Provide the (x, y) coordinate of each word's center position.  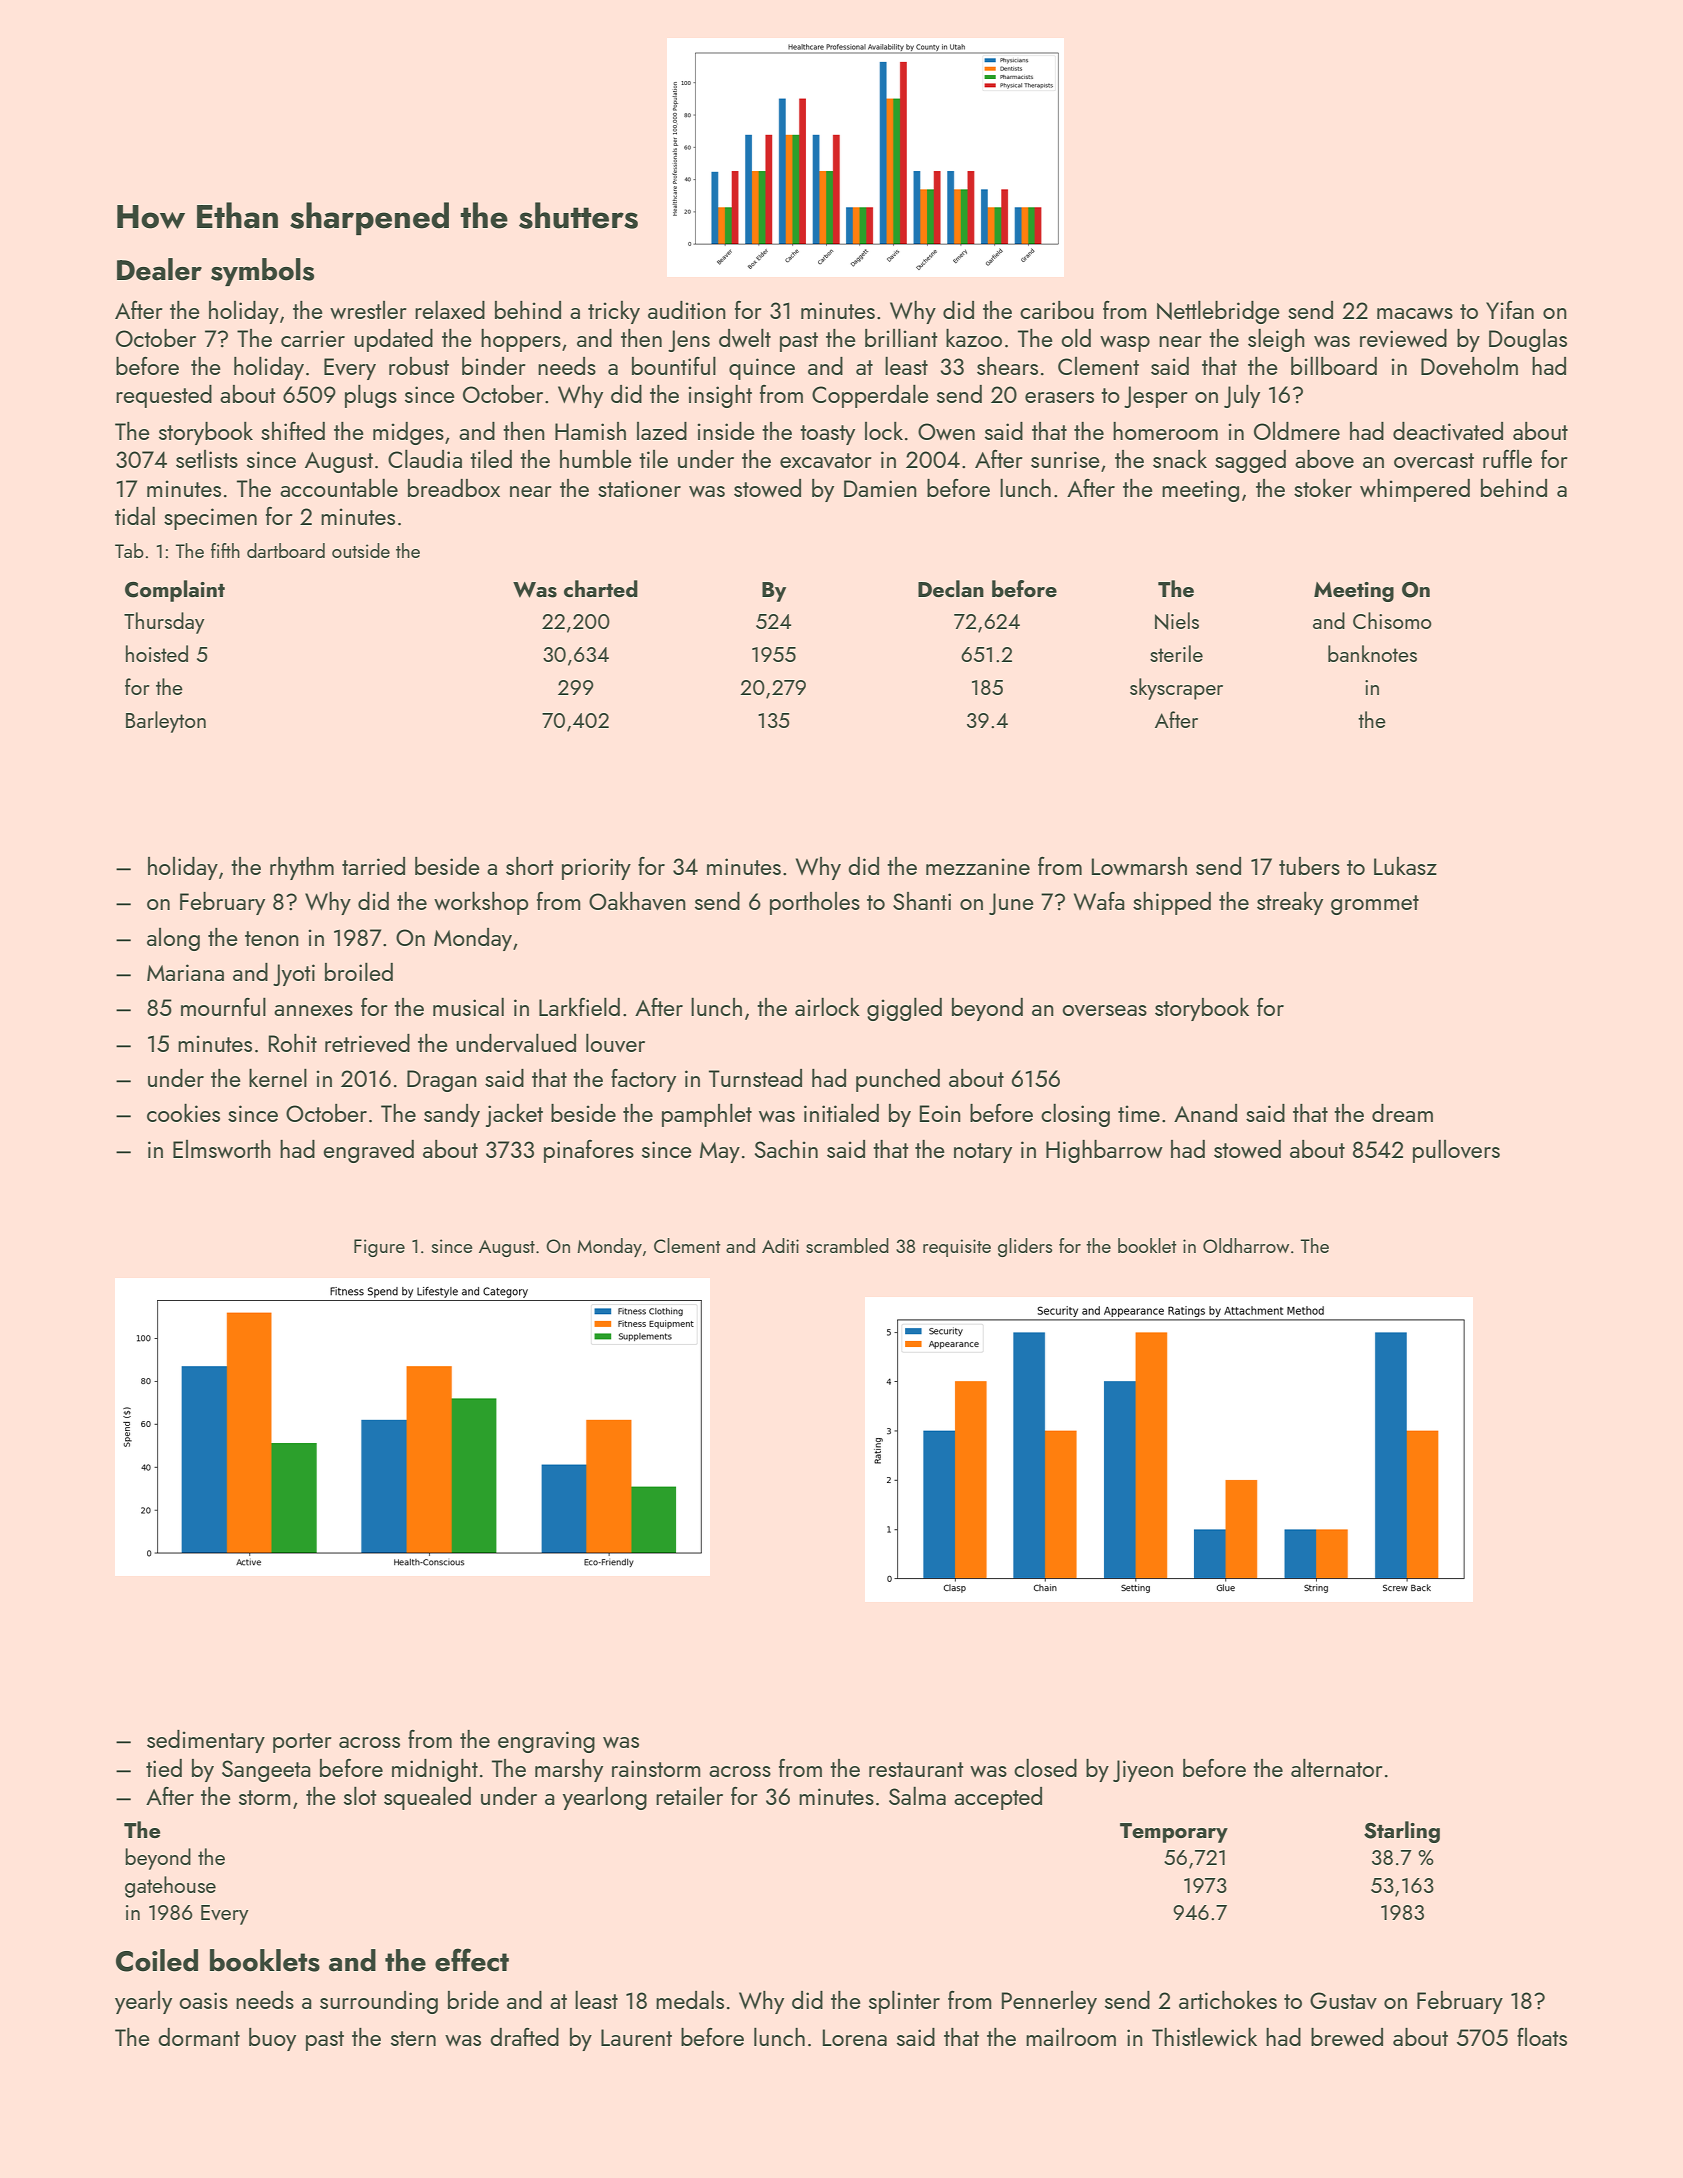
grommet (1375, 905)
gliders (1025, 1247)
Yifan (1510, 309)
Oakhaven (637, 900)
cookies (183, 1112)
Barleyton (166, 722)
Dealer (159, 269)
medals (690, 1999)
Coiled (157, 1960)
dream (1402, 1113)
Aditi (780, 1245)
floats (1542, 2036)
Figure (379, 1248)
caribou (1057, 310)
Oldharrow (1246, 1245)
